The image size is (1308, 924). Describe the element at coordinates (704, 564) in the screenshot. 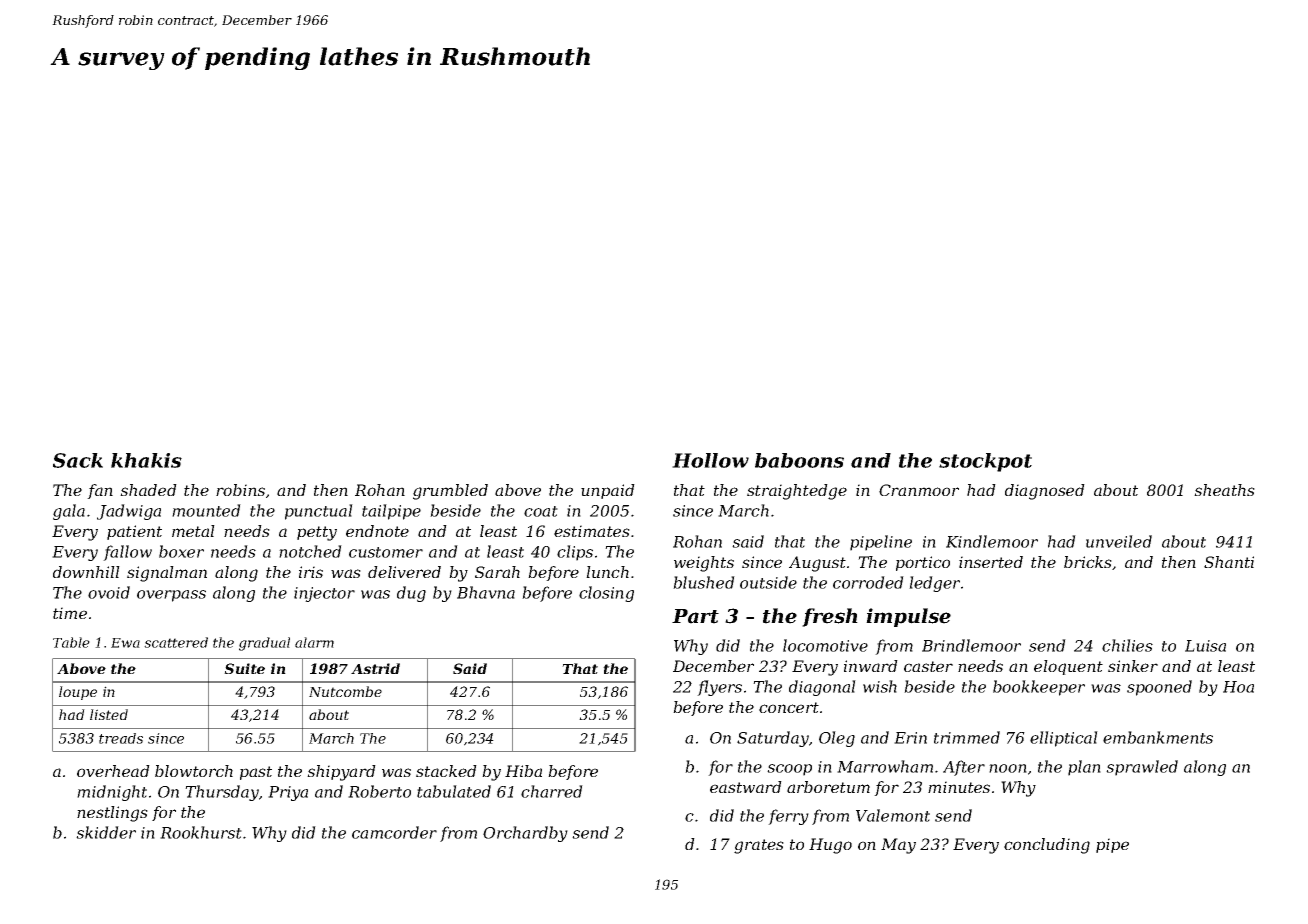

I see `weights` at that location.
